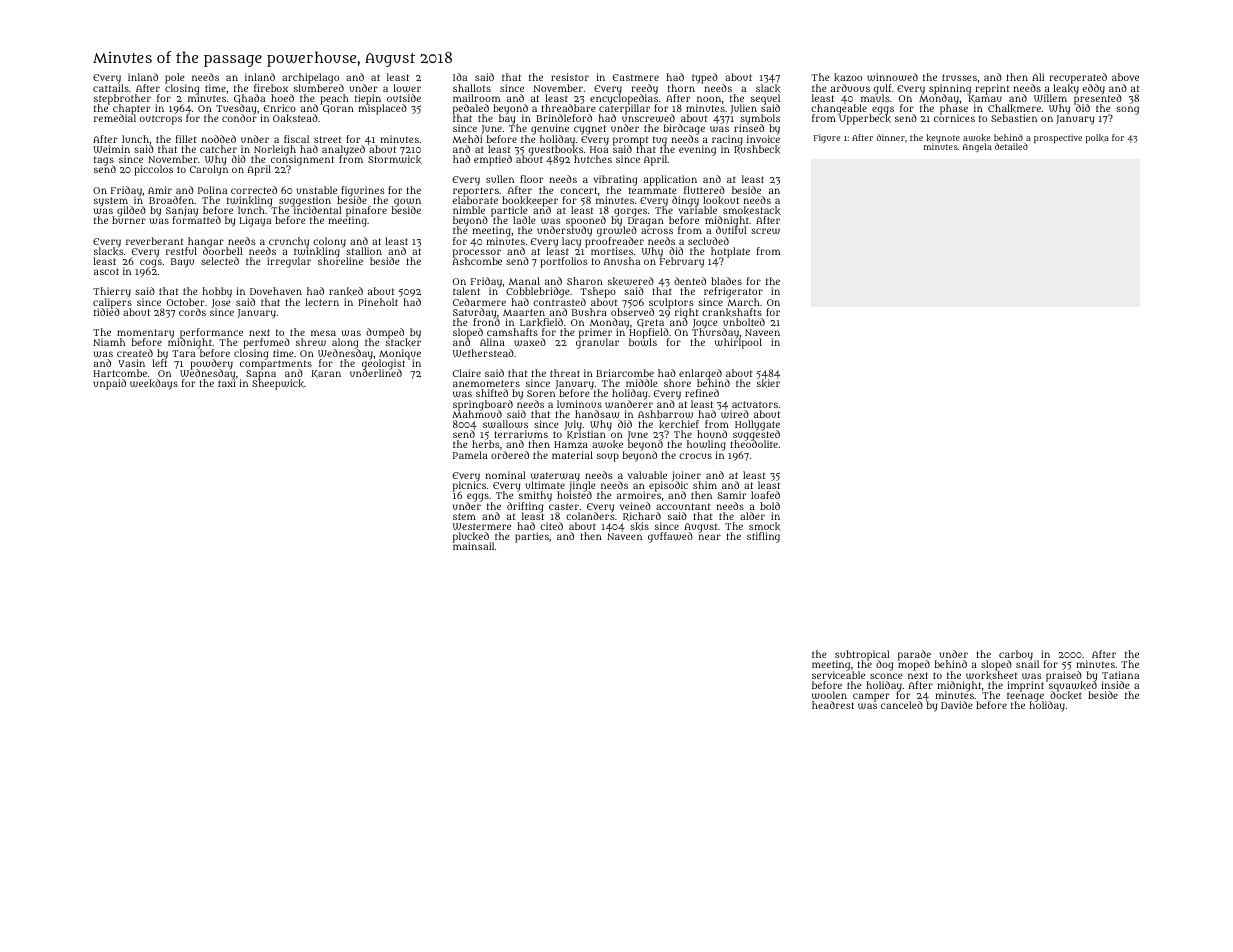 Image resolution: width=1233 pixels, height=952 pixels. I want to click on woolen, so click(829, 695).
